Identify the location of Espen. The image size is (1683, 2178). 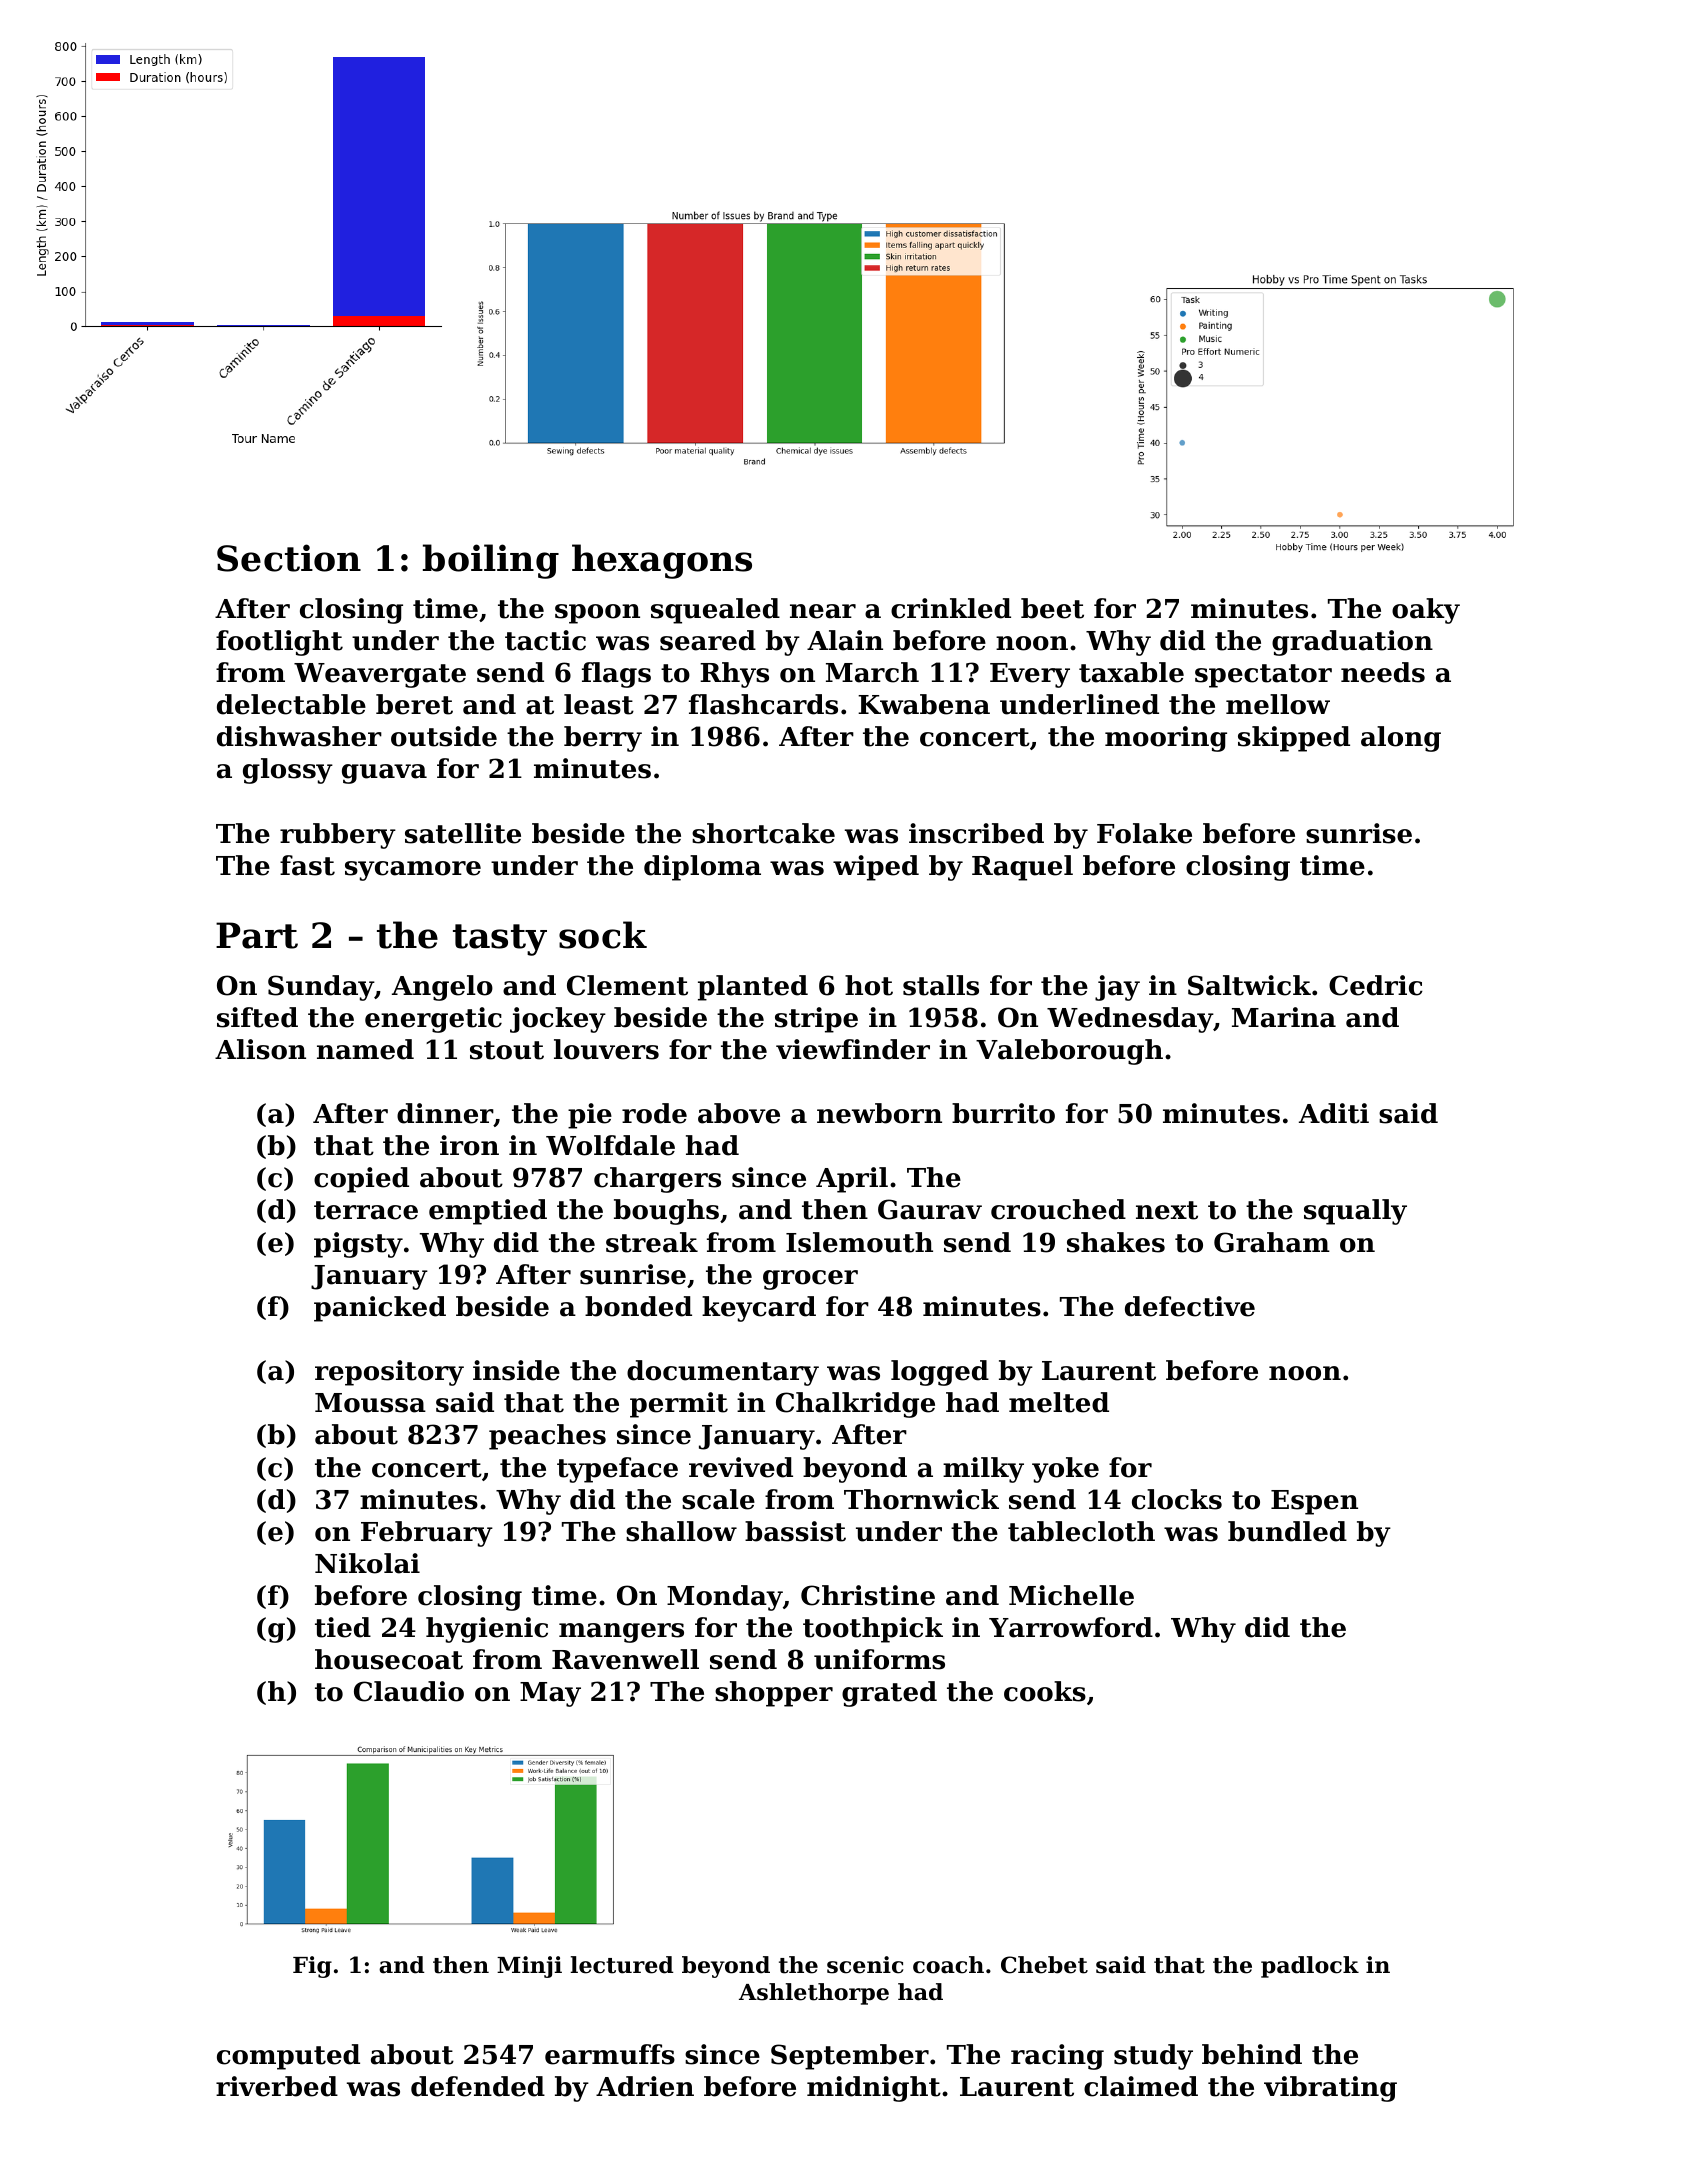
(1314, 1502).
